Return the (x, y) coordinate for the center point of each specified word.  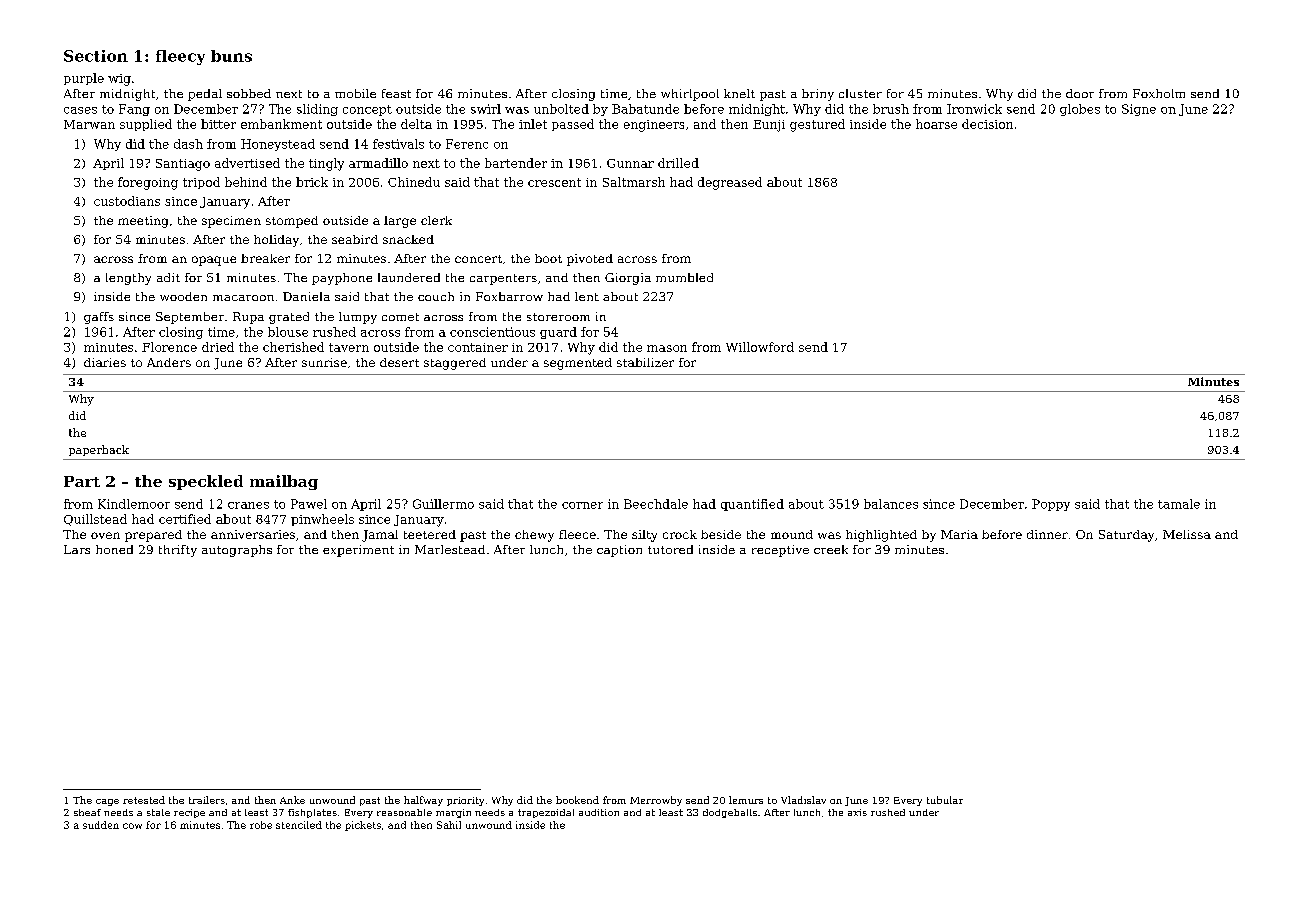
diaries (105, 362)
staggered (455, 364)
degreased (730, 183)
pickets (363, 826)
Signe (1139, 110)
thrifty (178, 551)
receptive (780, 551)
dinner (1047, 534)
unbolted (561, 109)
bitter (218, 124)
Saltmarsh (634, 182)
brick (312, 182)
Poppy (1051, 505)
